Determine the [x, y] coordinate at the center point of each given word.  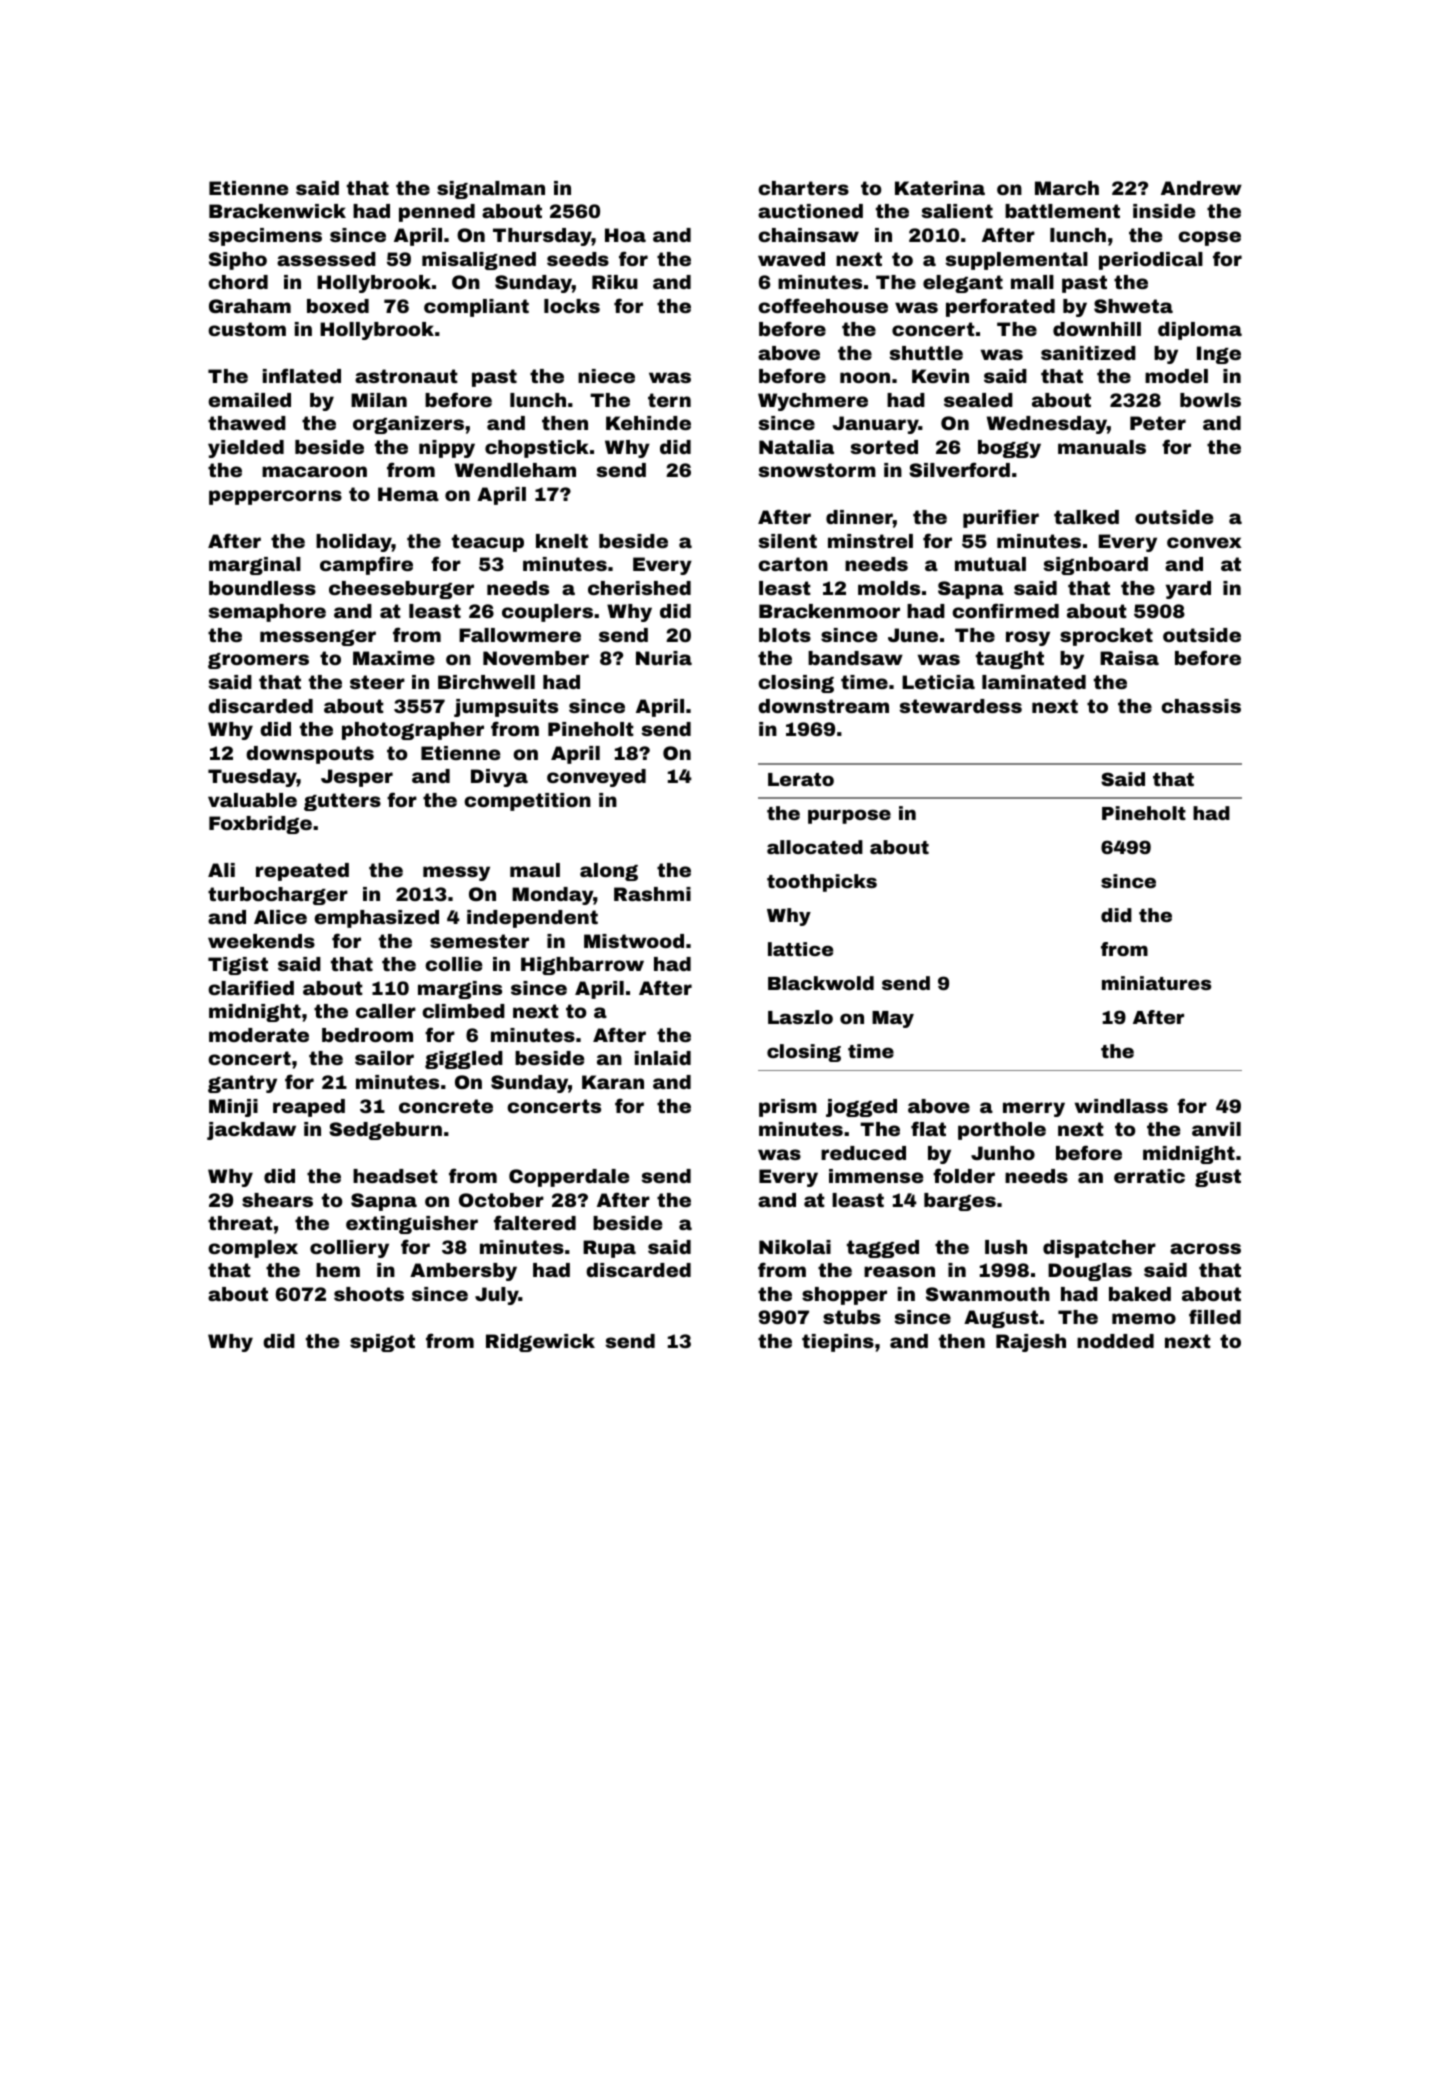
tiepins [838, 1343]
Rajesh [1031, 1343]
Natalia [796, 447]
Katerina [940, 188]
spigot [382, 1343]
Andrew [1201, 188]
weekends [261, 941]
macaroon [314, 471]
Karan [613, 1082]
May [893, 1019]
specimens [265, 237]
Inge [1219, 355]
